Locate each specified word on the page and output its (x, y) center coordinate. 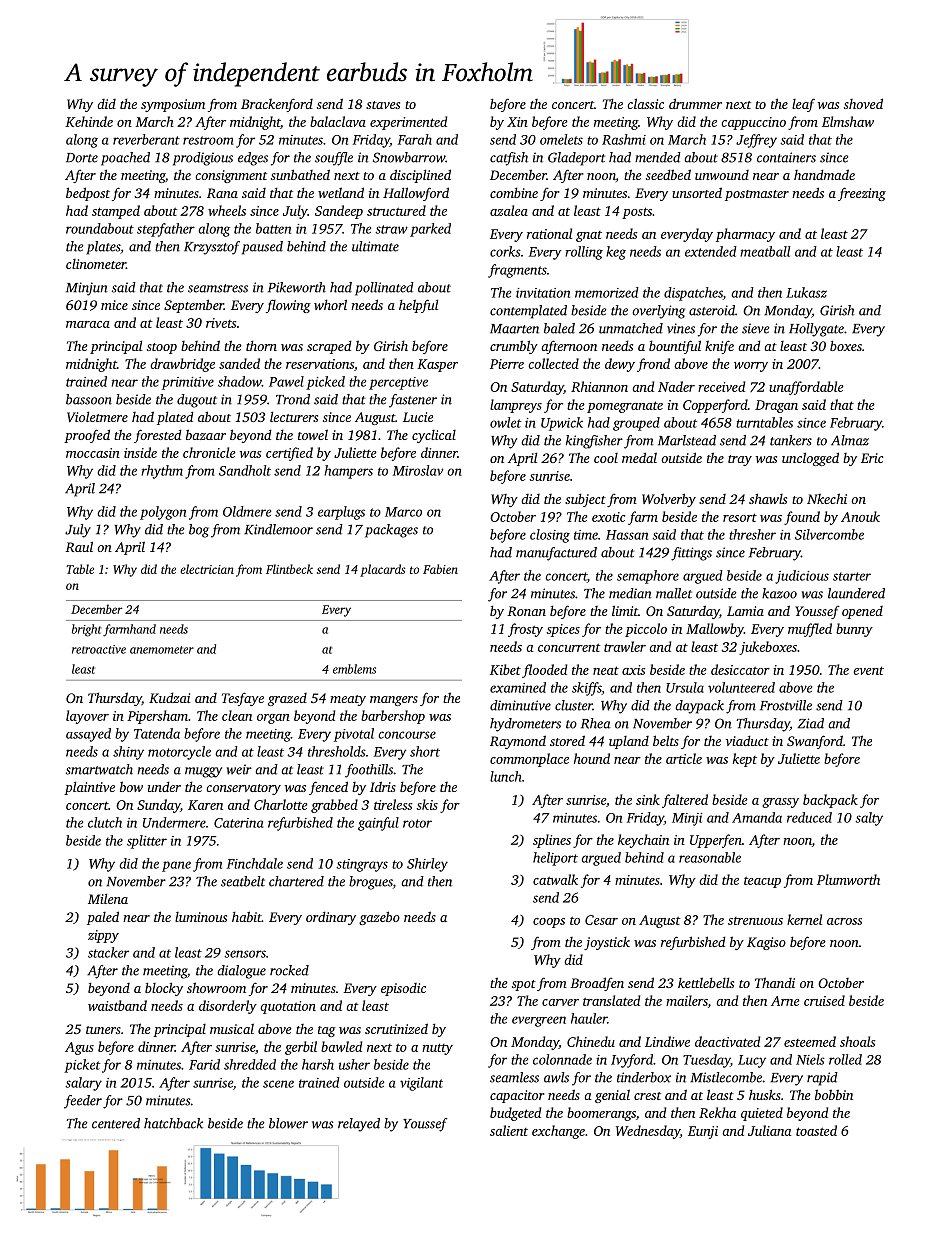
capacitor (517, 1096)
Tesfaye (243, 699)
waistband (117, 1005)
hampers (348, 472)
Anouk (860, 516)
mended (658, 157)
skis (427, 804)
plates (103, 248)
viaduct (747, 740)
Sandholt (245, 470)
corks (505, 251)
